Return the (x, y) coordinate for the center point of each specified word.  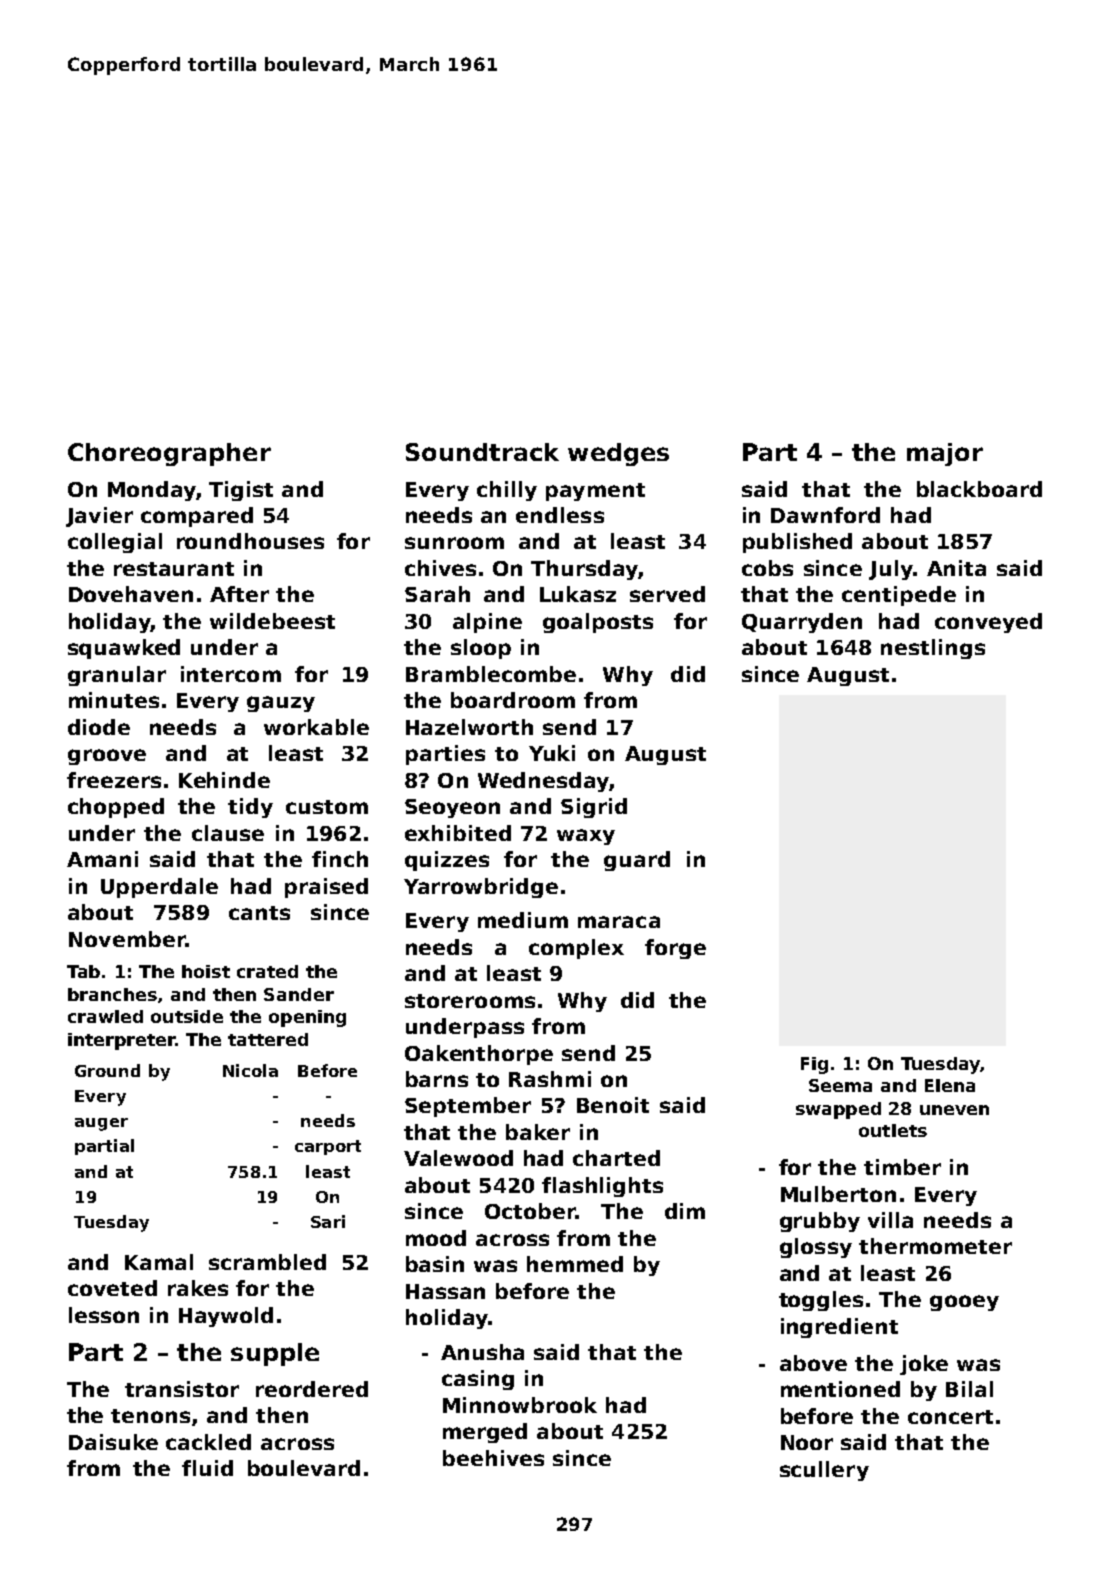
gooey (964, 1303)
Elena (950, 1085)
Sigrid (594, 808)
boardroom (513, 700)
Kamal (159, 1262)
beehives (493, 1458)
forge (675, 949)
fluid (207, 1468)
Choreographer (169, 454)
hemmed (575, 1264)
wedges (618, 454)
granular (117, 676)
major (945, 454)
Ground (107, 1070)
